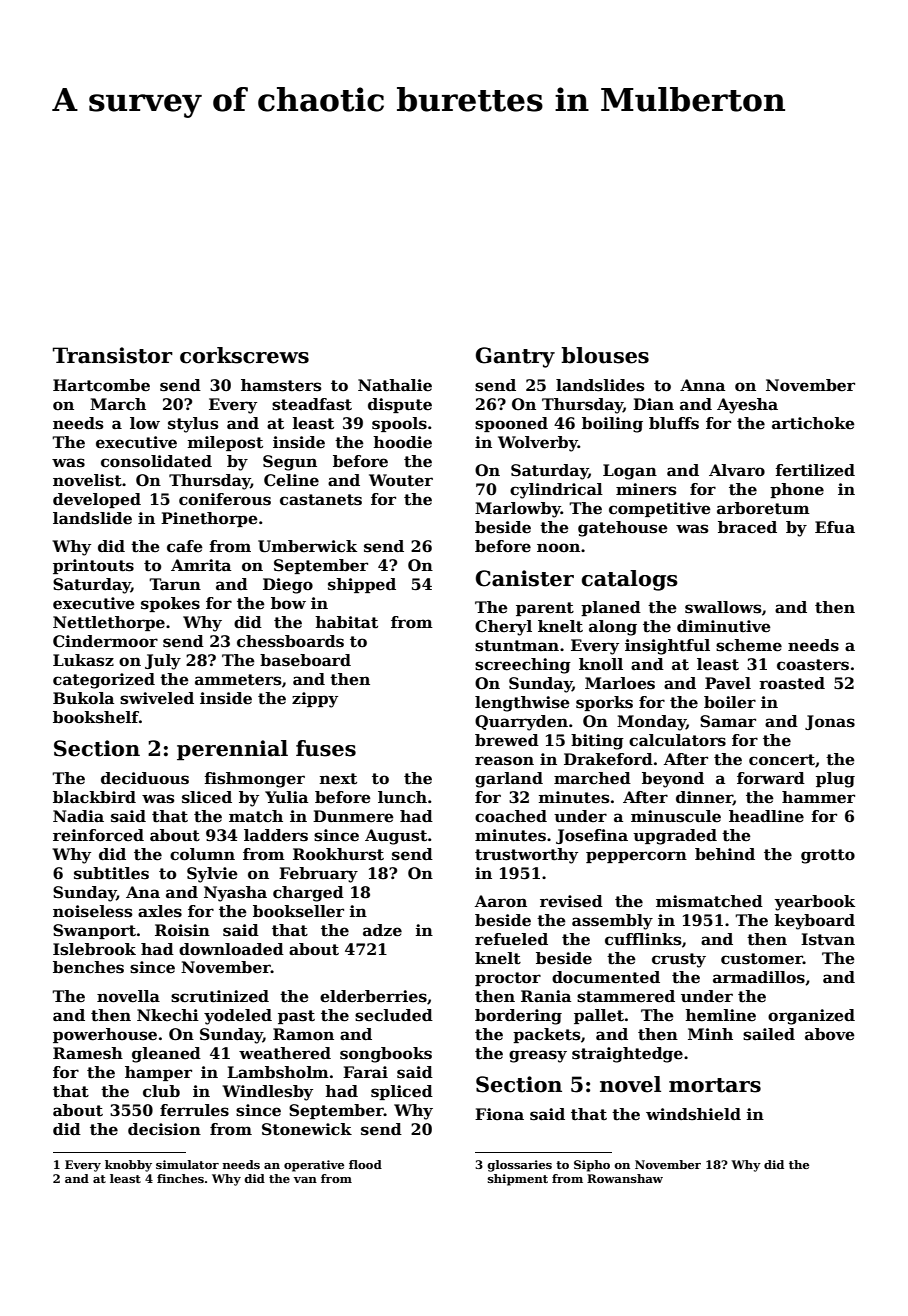 The width and height of the image is (908, 1316). What do you see at coordinates (232, 750) in the image?
I see `perennial` at bounding box center [232, 750].
